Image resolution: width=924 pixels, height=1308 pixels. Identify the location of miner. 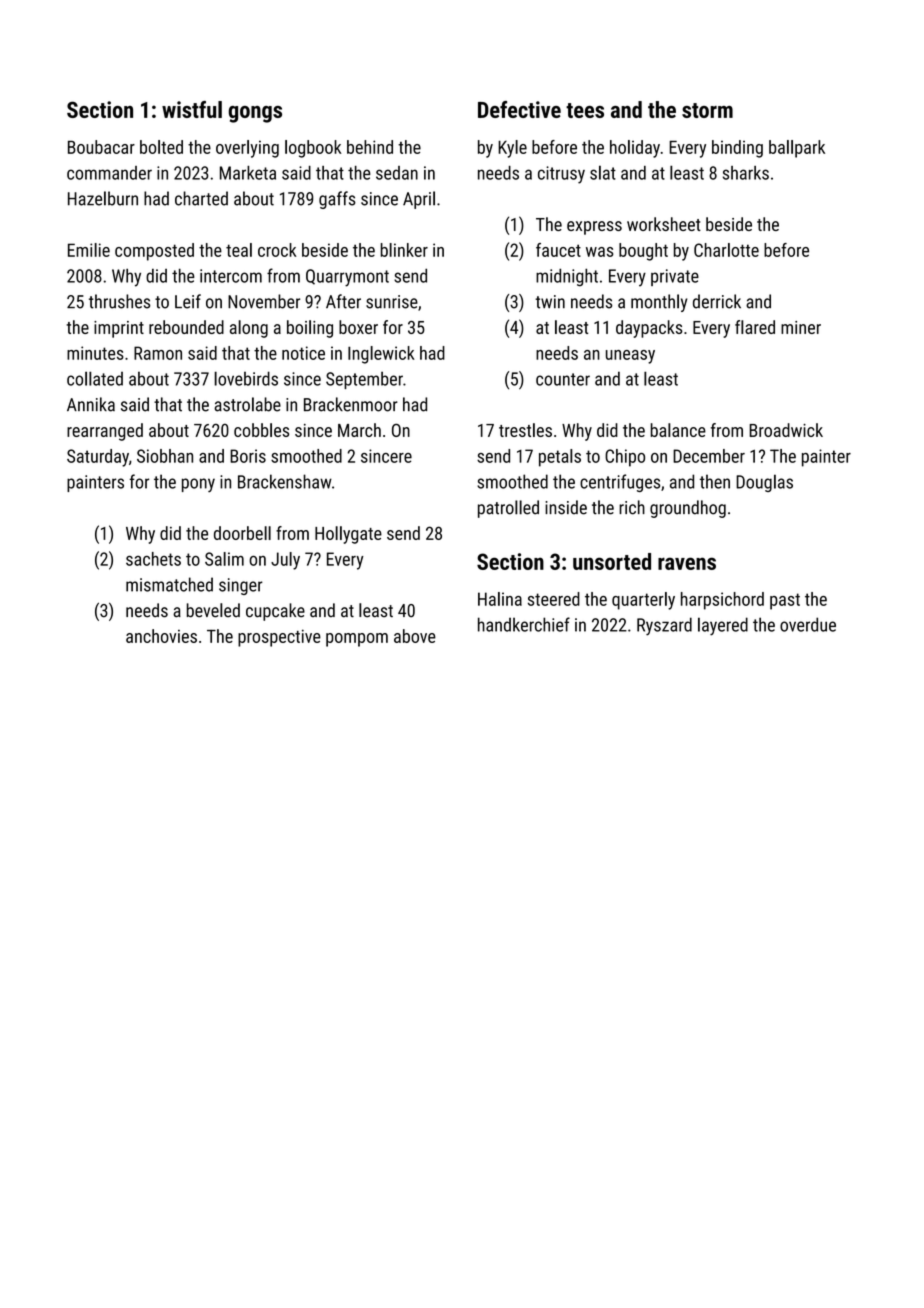
(801, 327).
